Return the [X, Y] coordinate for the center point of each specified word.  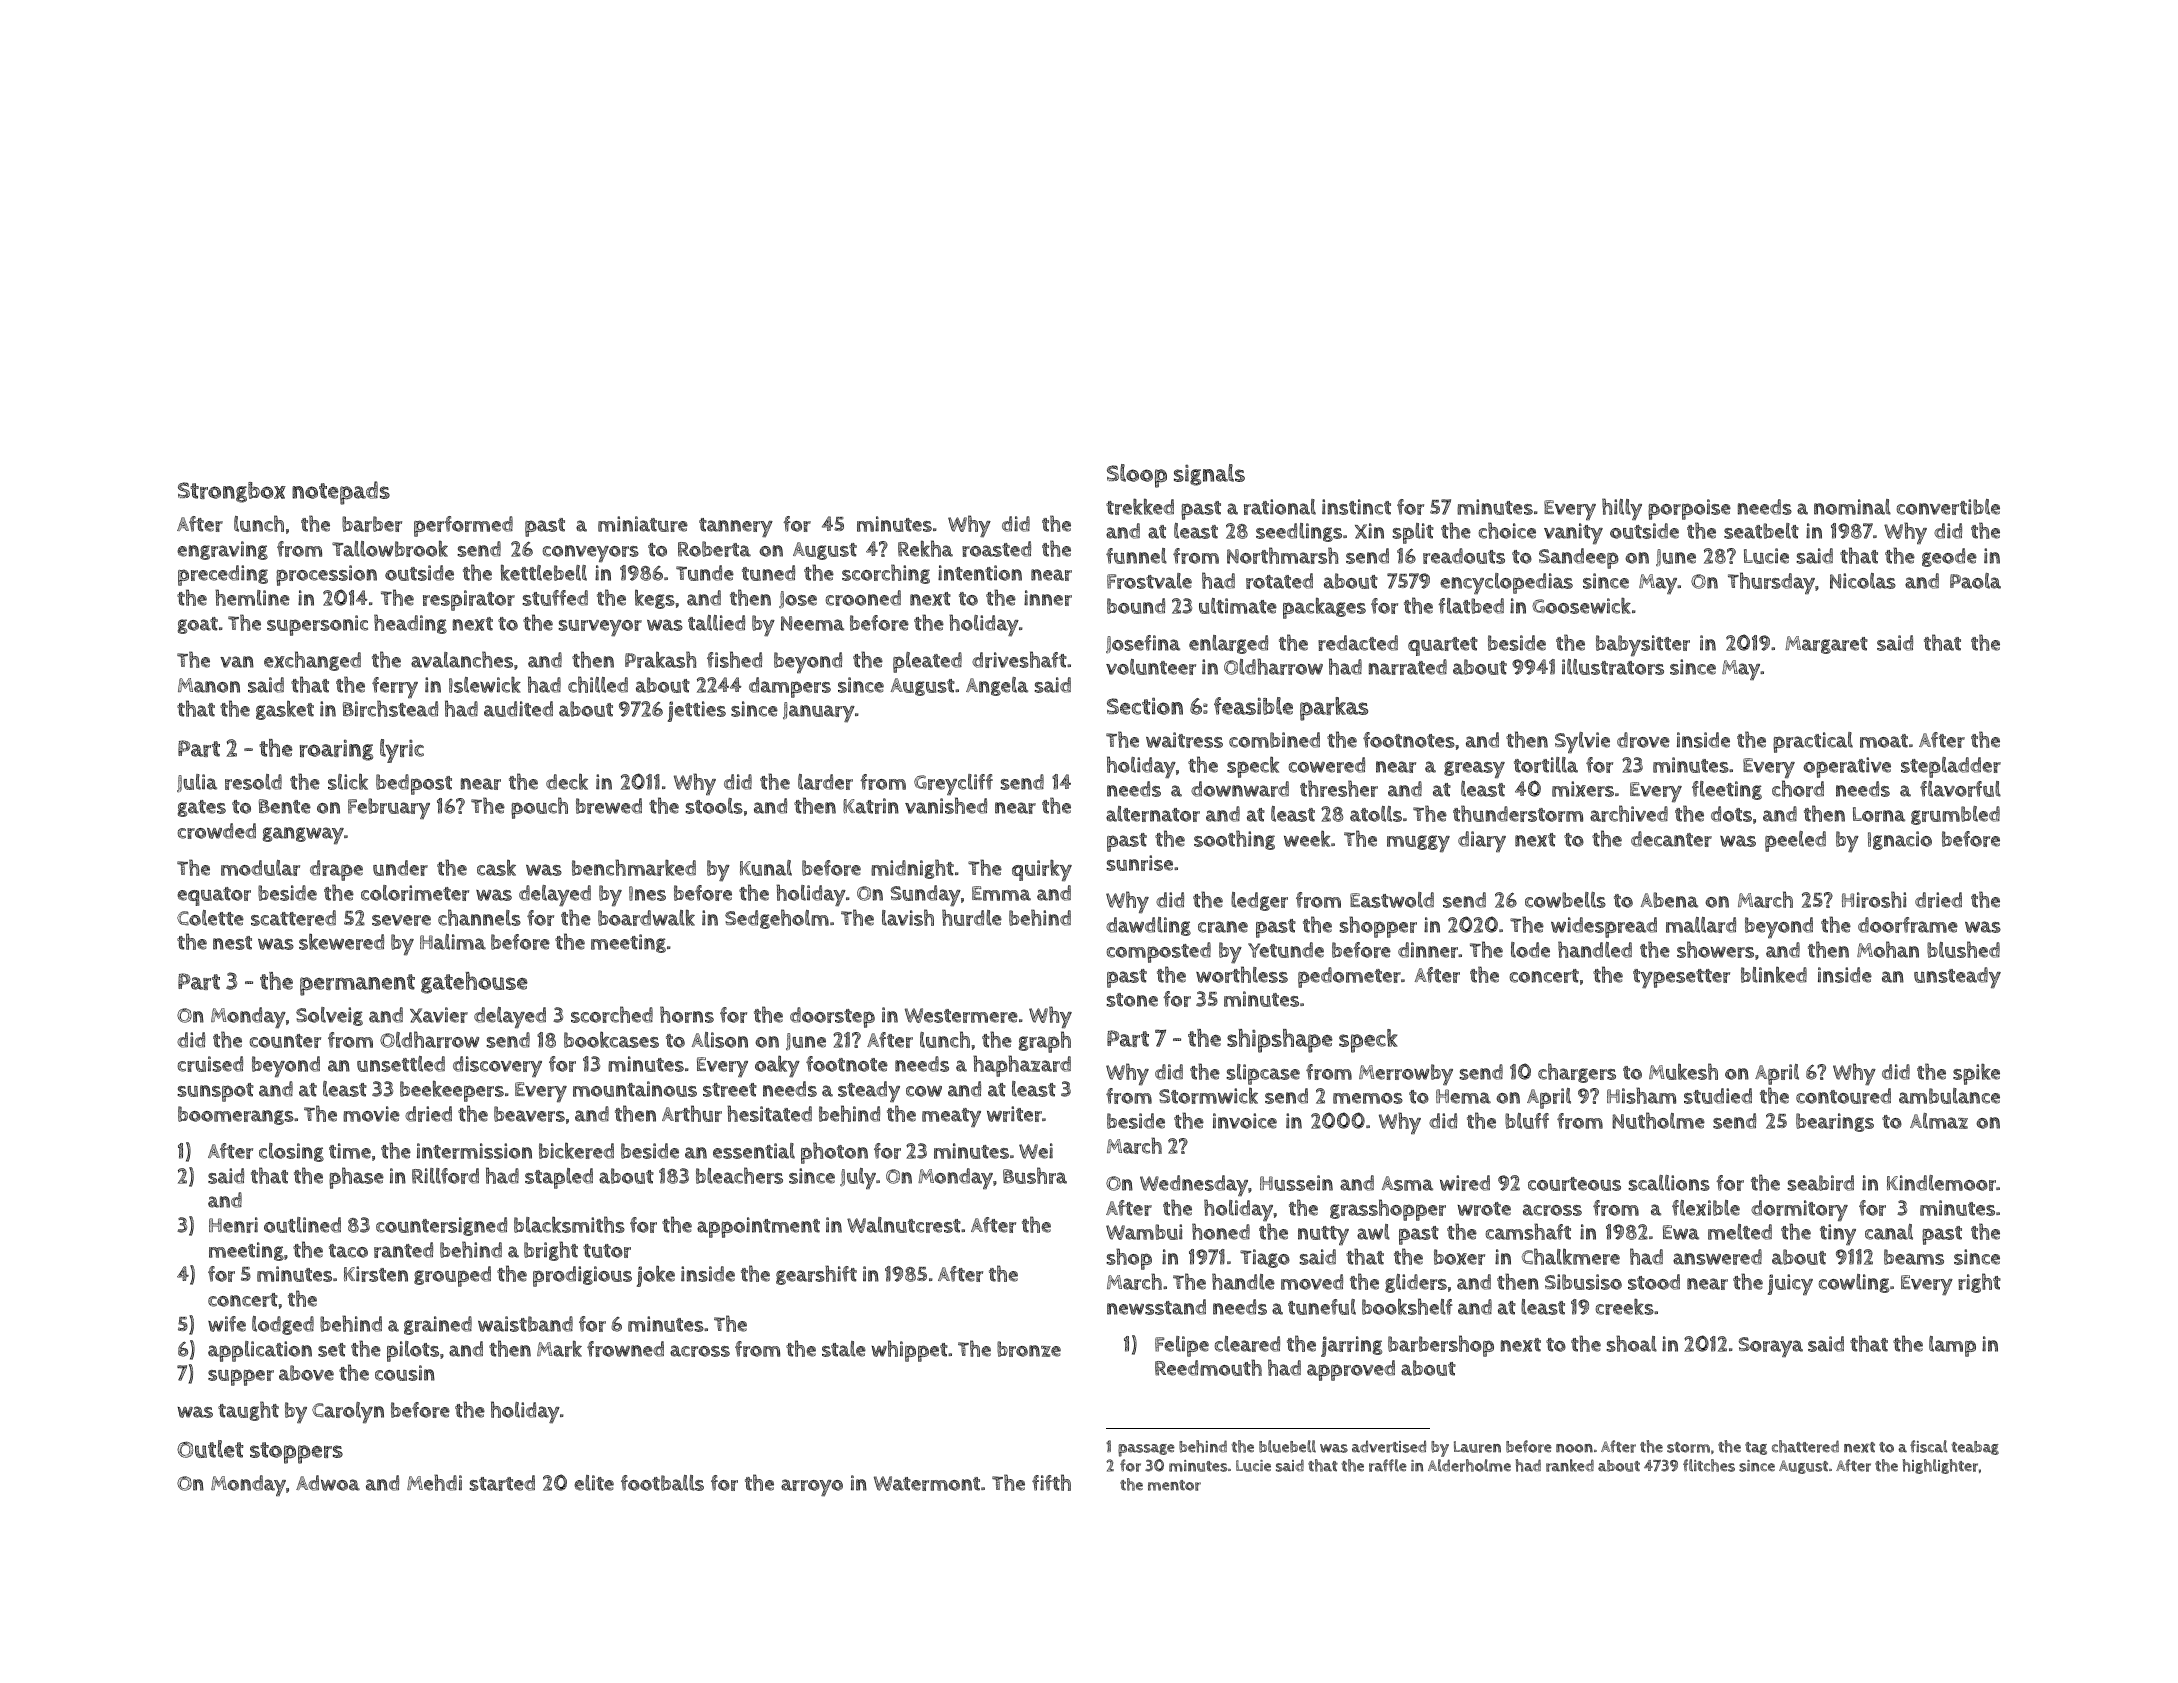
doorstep [832, 1017]
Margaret [1826, 645]
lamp [1952, 1346]
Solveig [329, 1016]
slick [348, 782]
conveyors [591, 554]
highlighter [1940, 1466]
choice [1507, 530]
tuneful [1322, 1307]
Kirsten [376, 1274]
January [819, 712]
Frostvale [1149, 581]
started [502, 1483]
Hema [1463, 1096]
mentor [1174, 1485]
